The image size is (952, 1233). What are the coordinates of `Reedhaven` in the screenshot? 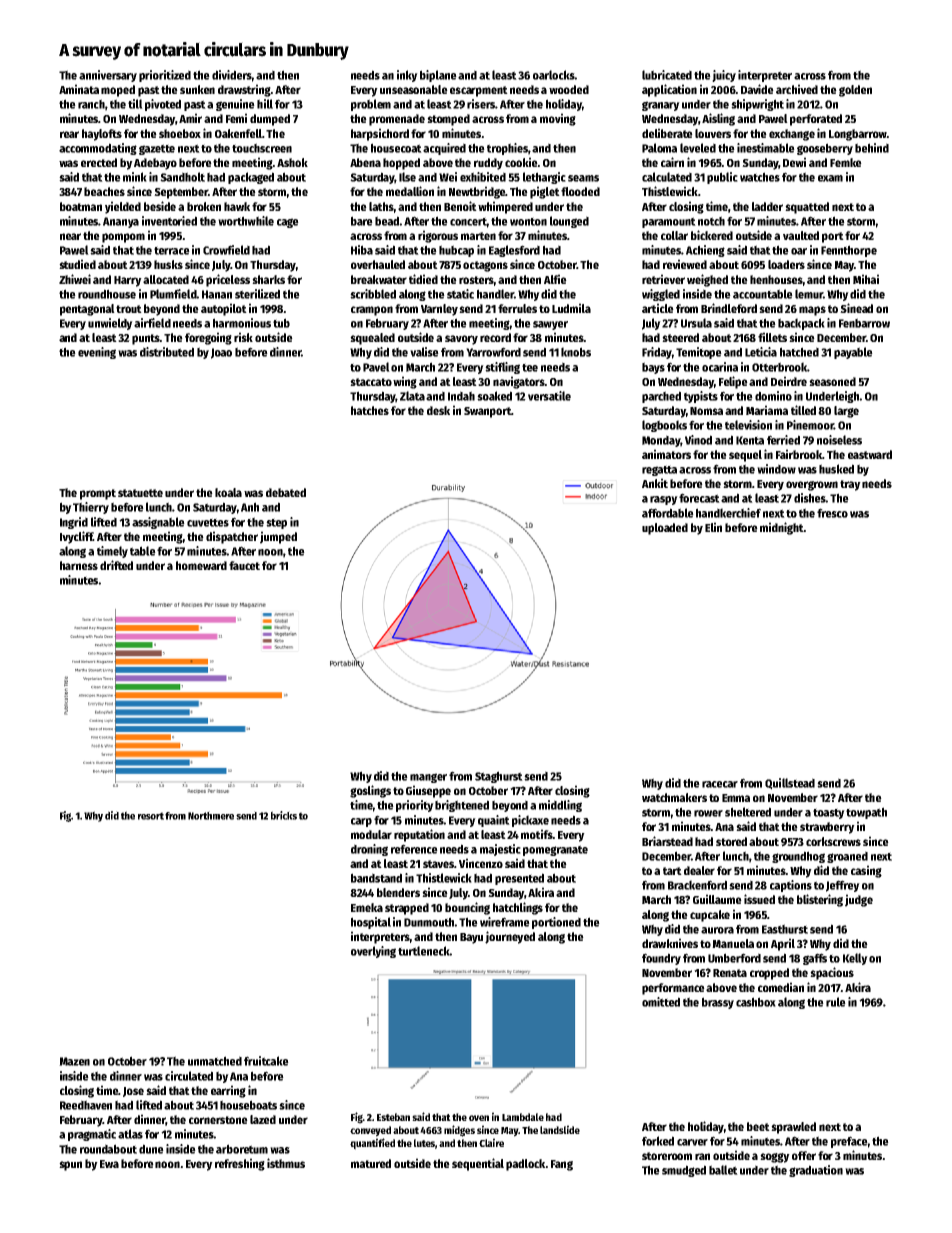 It's located at (86, 1105).
